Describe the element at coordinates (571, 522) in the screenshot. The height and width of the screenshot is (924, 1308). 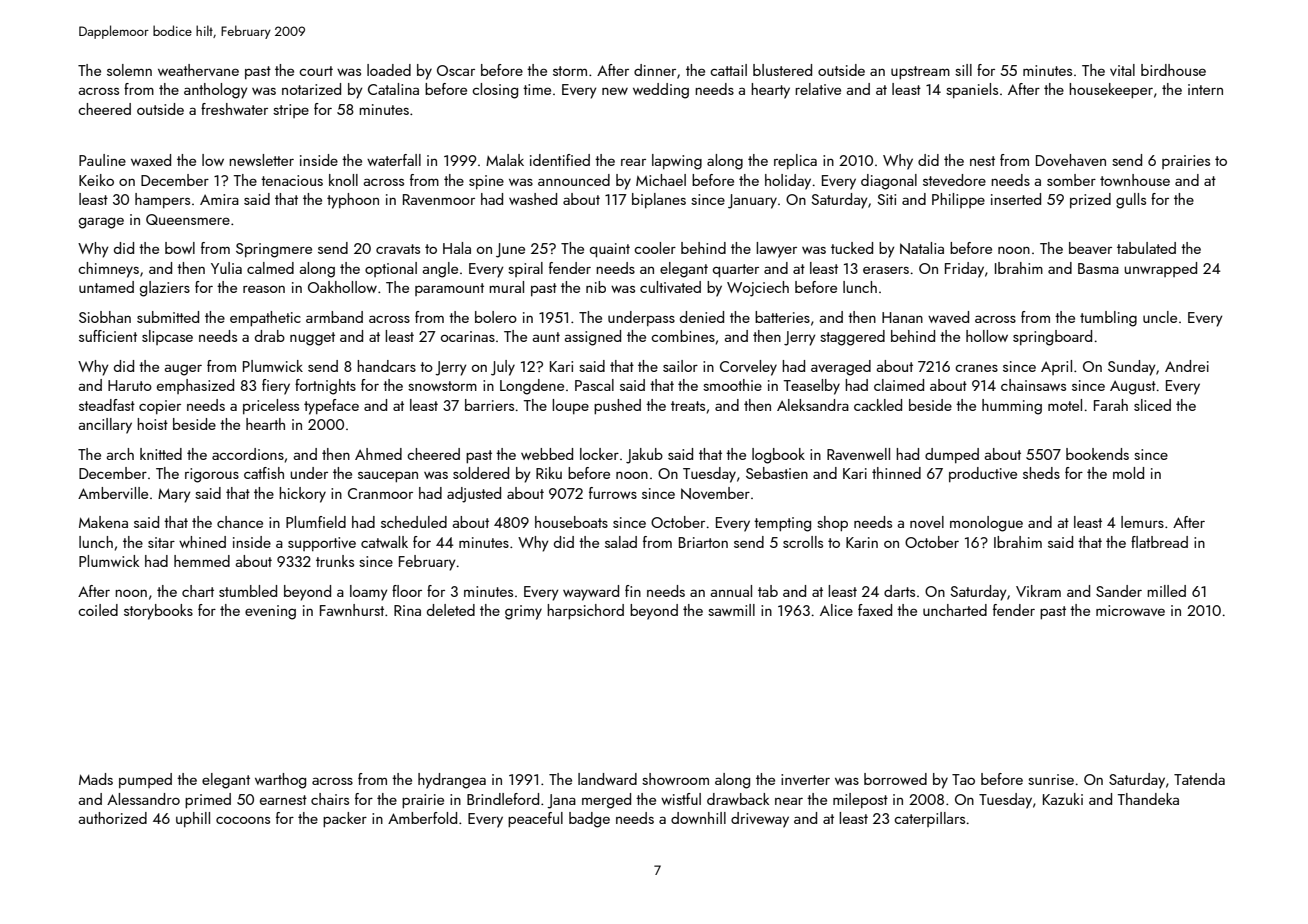
I see `houseboats` at that location.
